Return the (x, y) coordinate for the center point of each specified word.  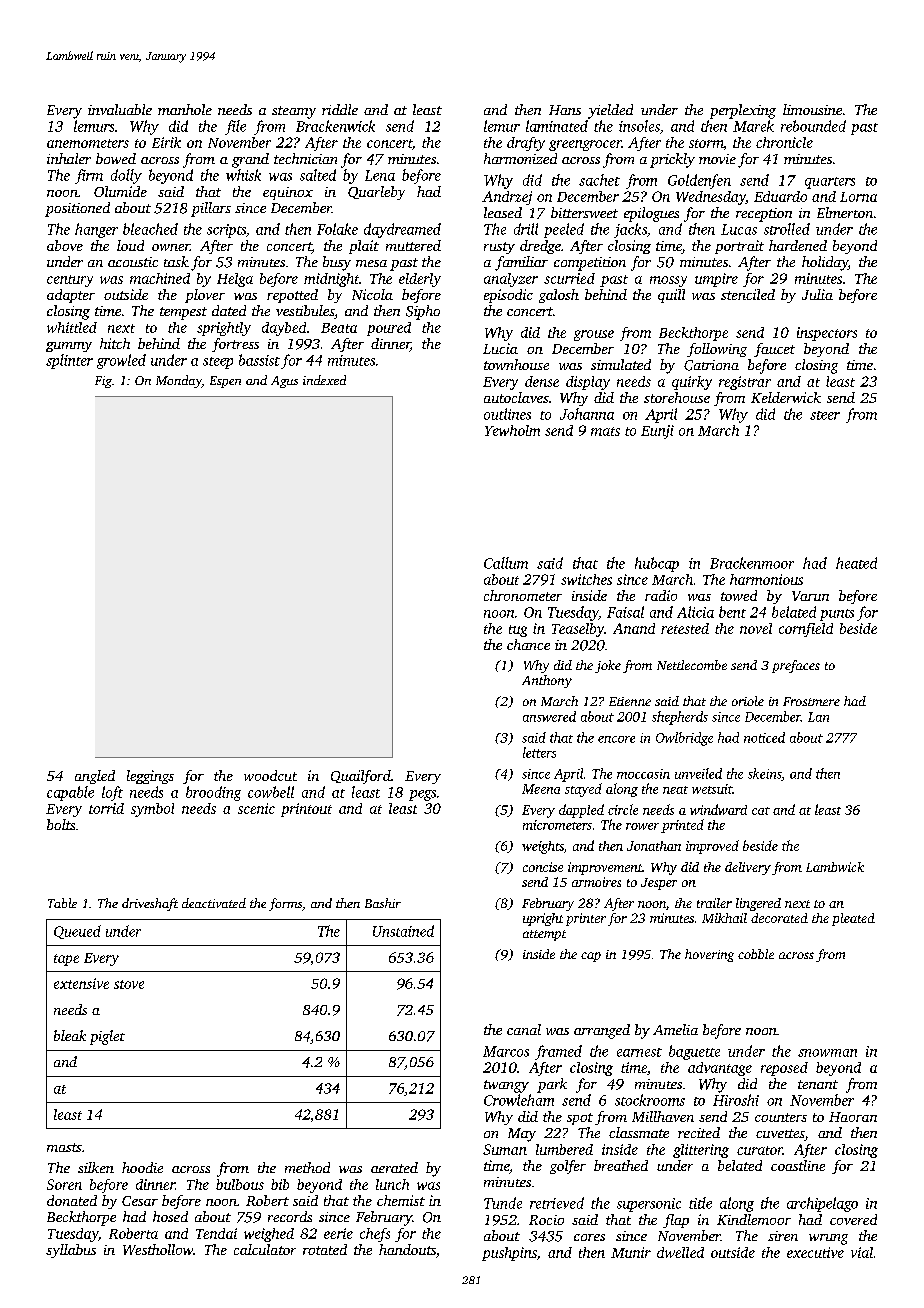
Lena (380, 175)
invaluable (120, 109)
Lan (818, 717)
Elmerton (845, 212)
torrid (106, 808)
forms (285, 904)
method (307, 1167)
